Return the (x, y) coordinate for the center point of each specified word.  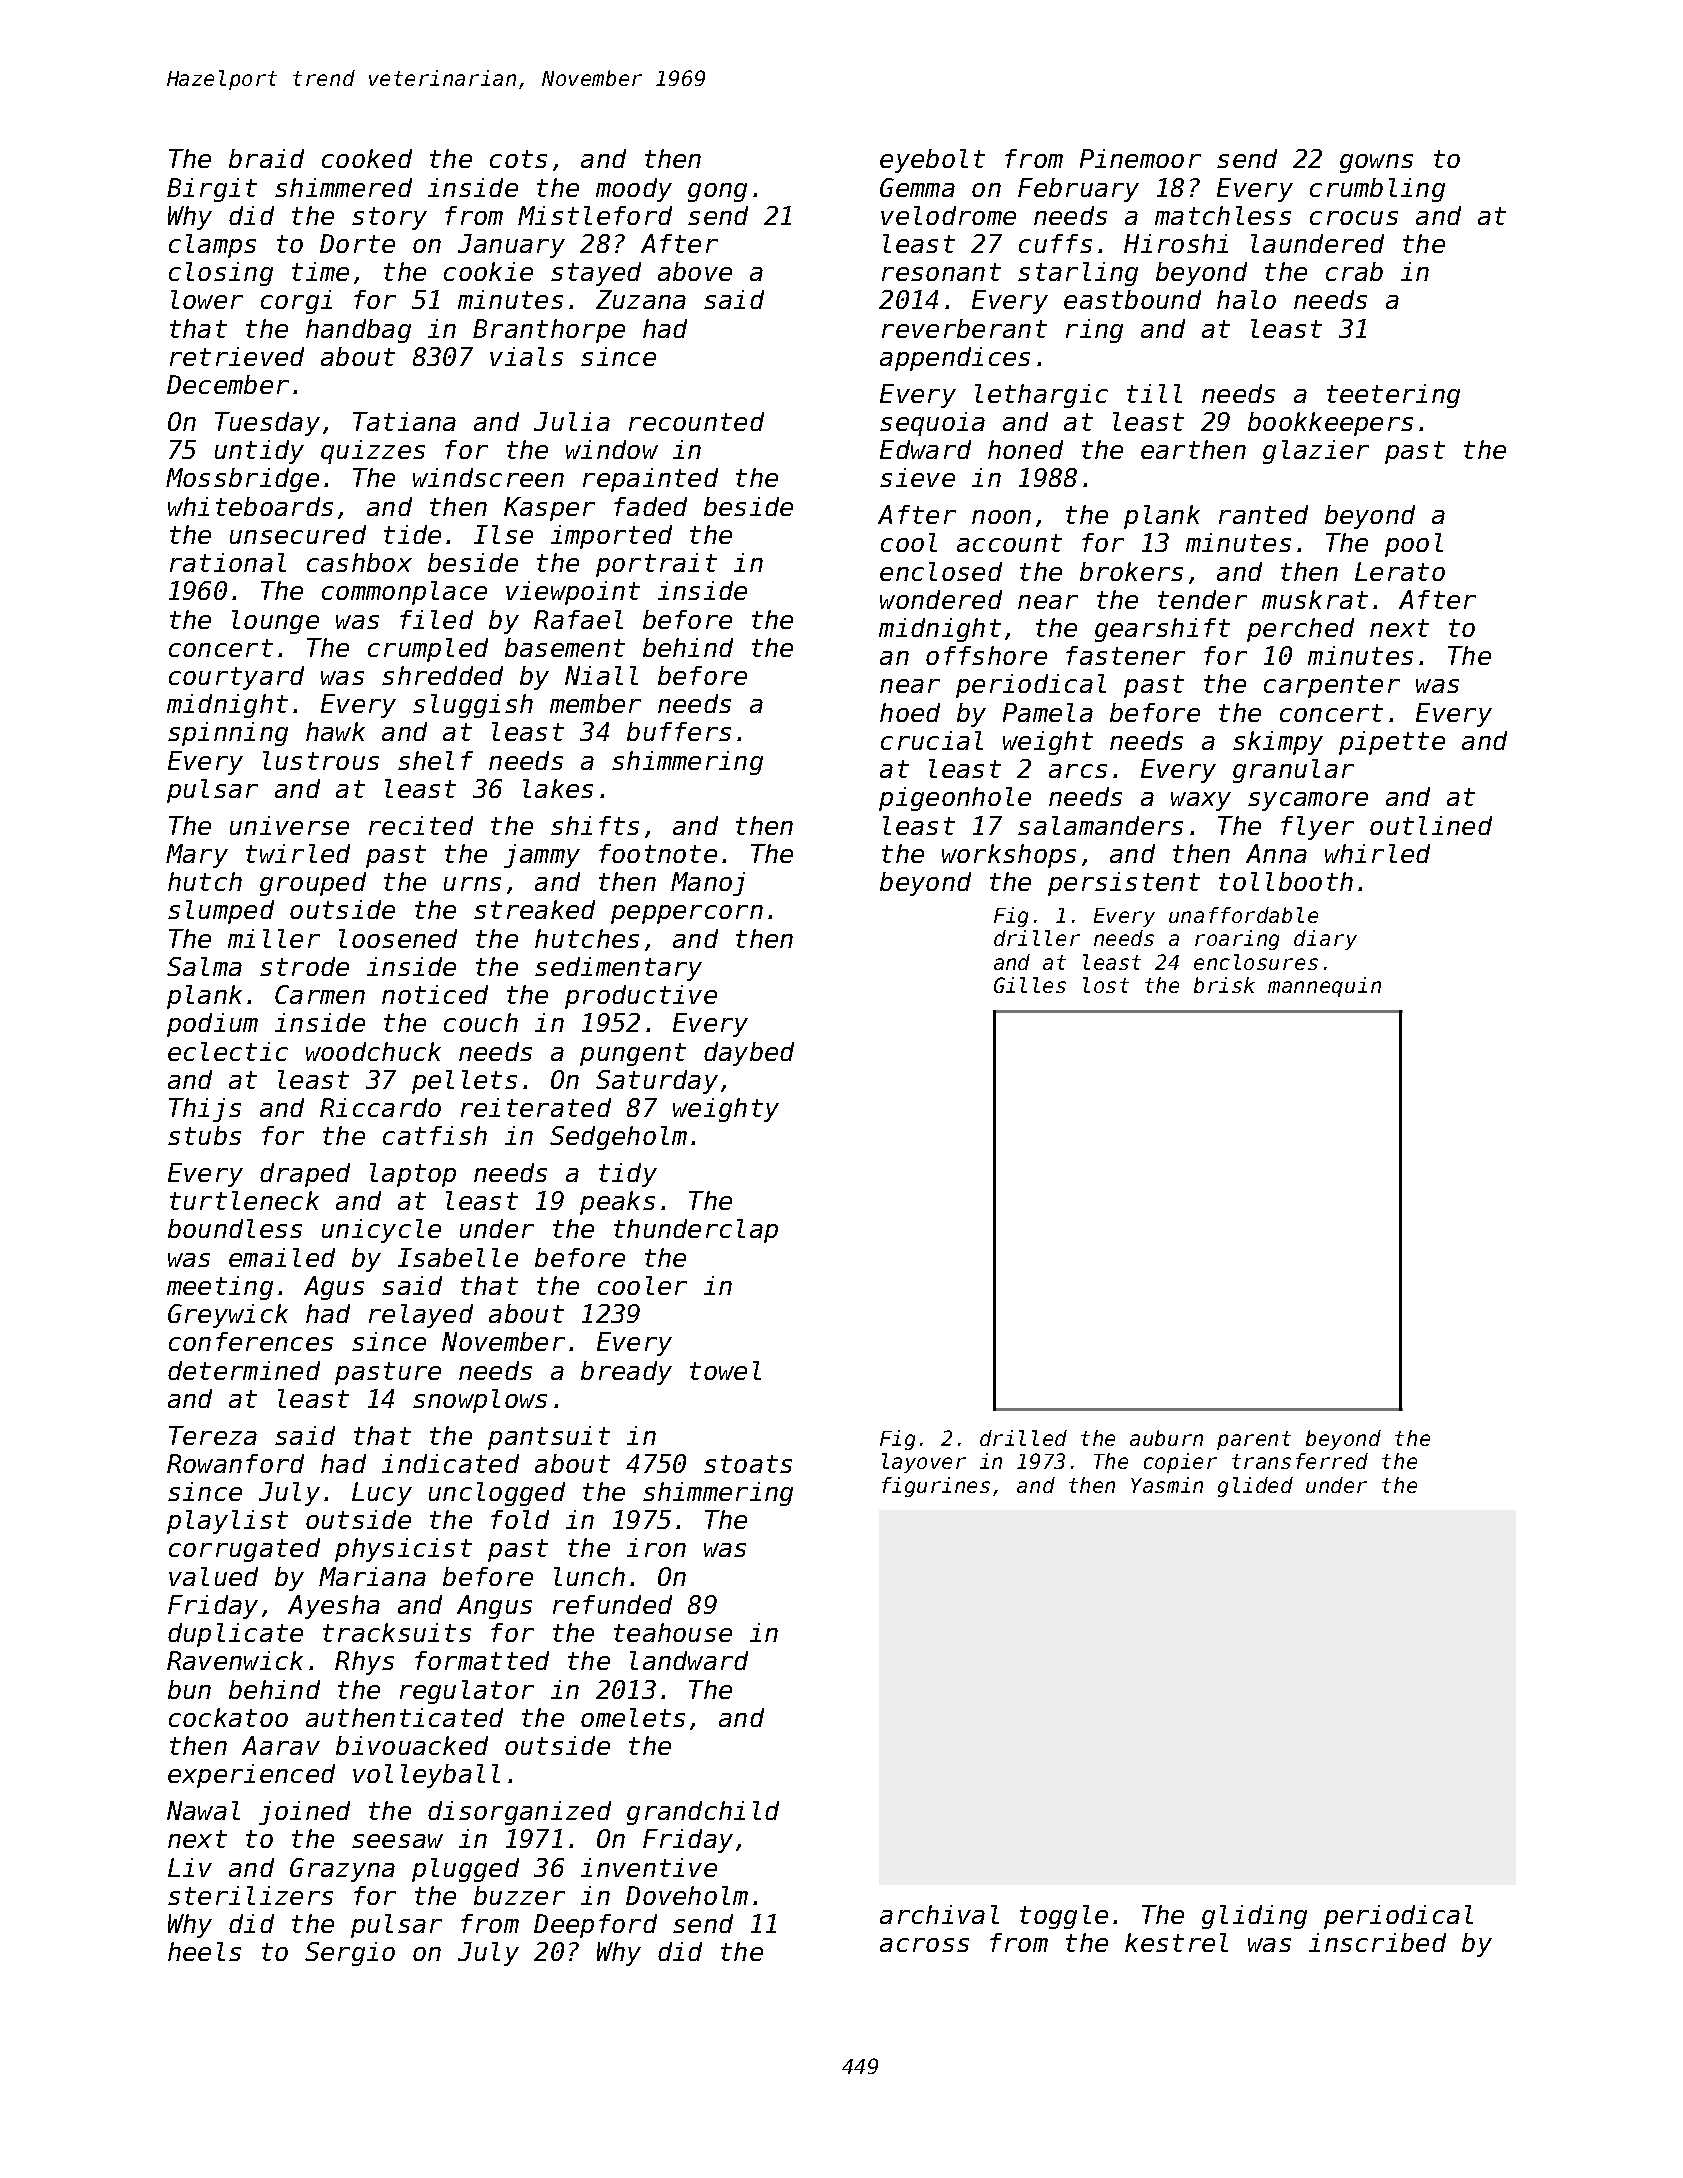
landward (689, 1660)
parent (1254, 1440)
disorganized (519, 1813)
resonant (941, 272)
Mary (197, 856)
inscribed (1377, 1942)
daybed (749, 1054)
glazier (1316, 452)
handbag (358, 331)
